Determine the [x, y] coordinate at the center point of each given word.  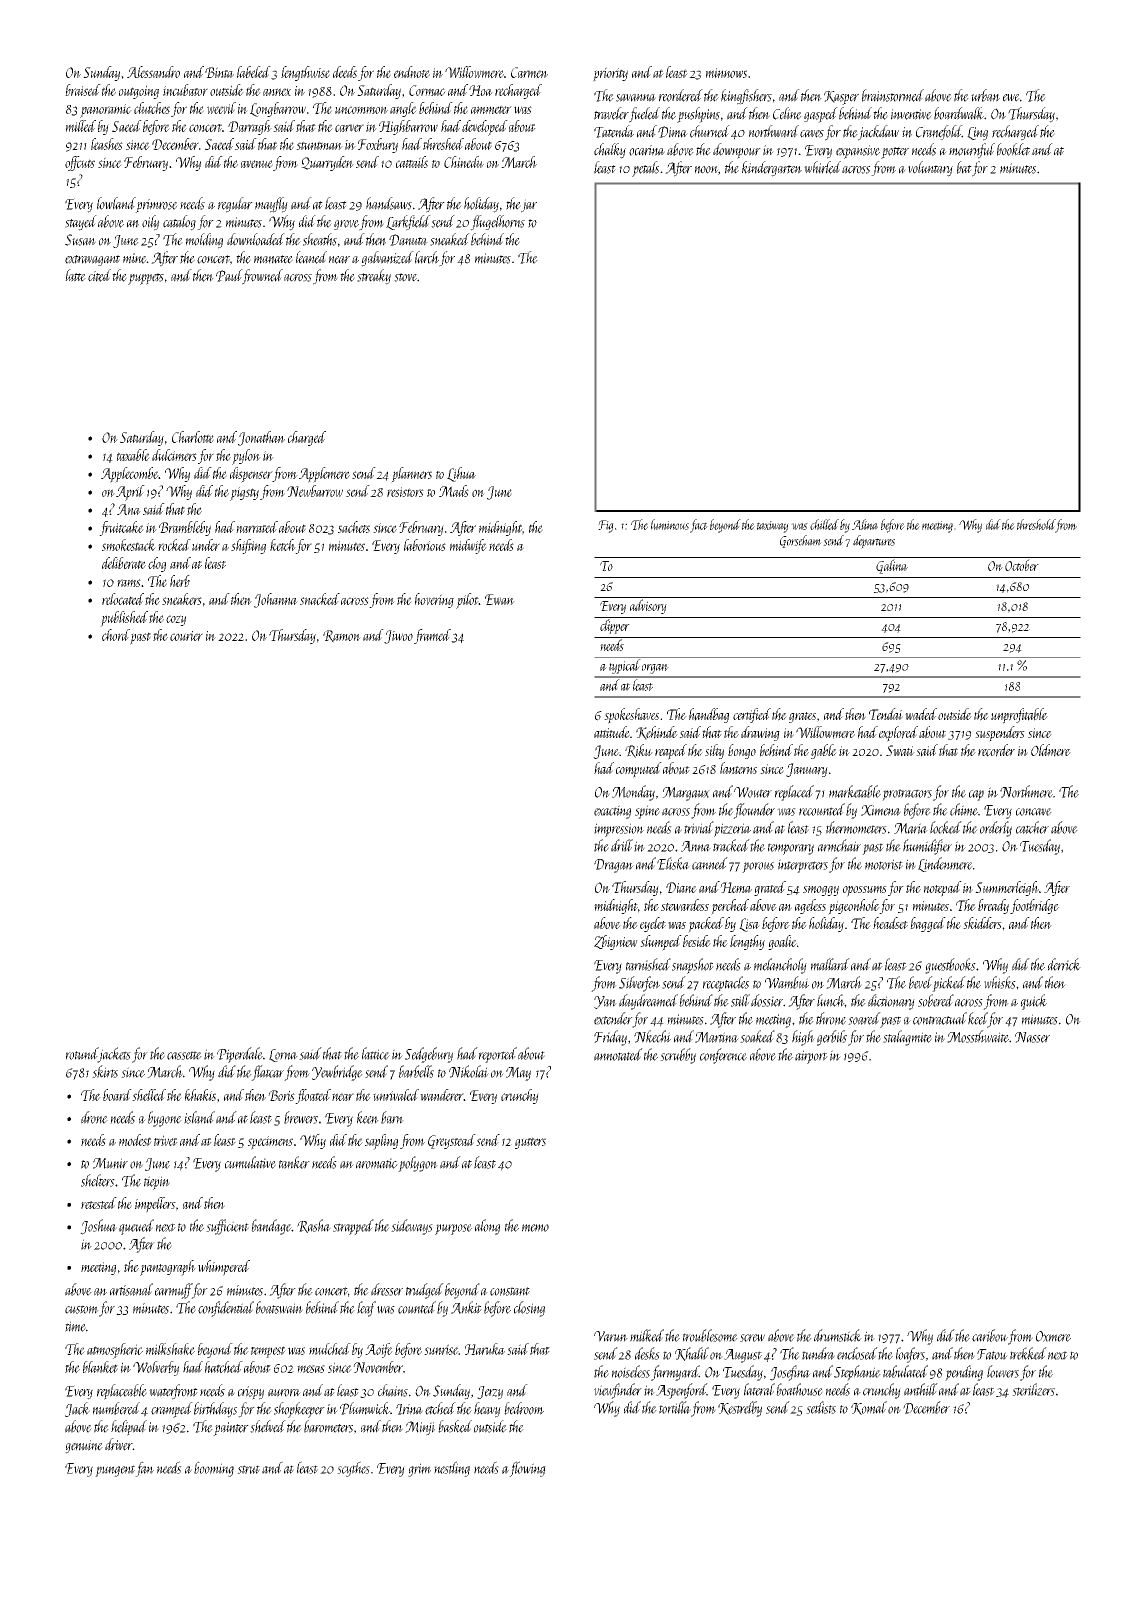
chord [116, 635]
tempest [268, 1352]
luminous [670, 524]
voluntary [930, 169]
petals [645, 169]
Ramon [342, 636]
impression [619, 830]
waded [921, 714]
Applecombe [130, 475]
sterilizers [1033, 1389]
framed [432, 636]
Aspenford [681, 1391]
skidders [982, 923]
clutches [152, 108]
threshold [1036, 525]
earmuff [173, 1291]
